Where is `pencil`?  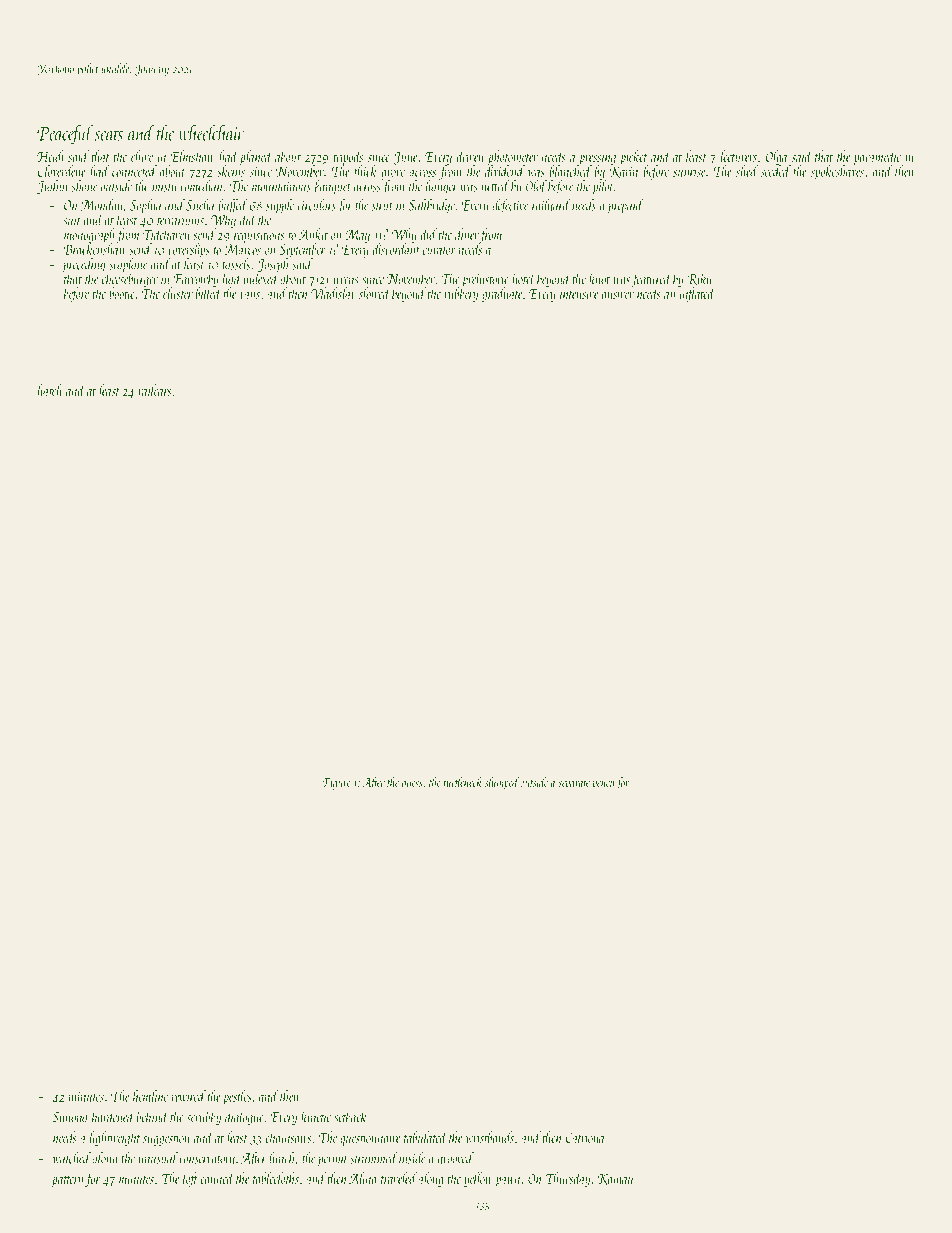
pencil is located at coordinates (604, 783).
